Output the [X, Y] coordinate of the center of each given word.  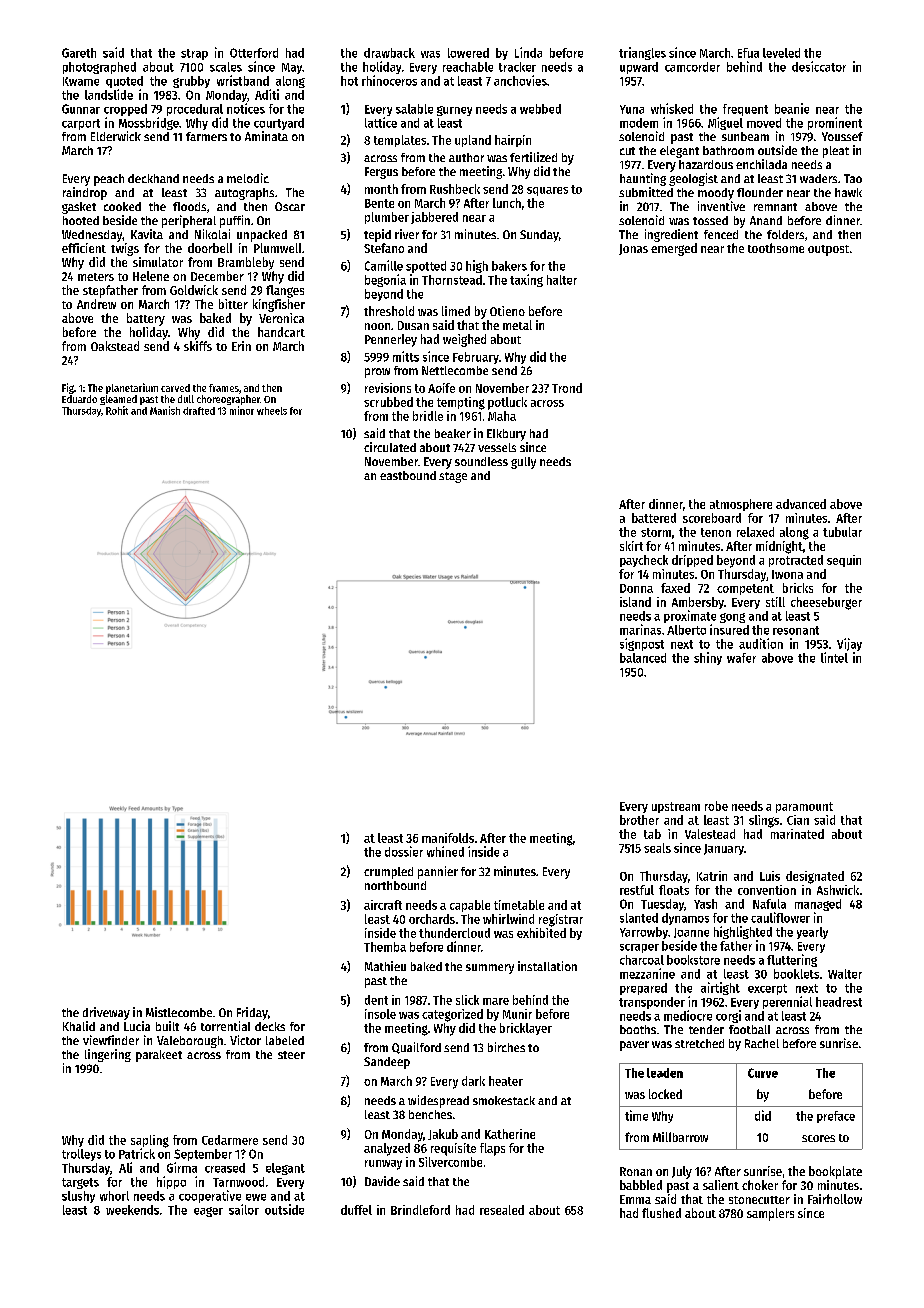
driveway [106, 1013]
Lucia [137, 1026]
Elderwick [116, 136]
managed [818, 905]
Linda [528, 52]
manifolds [448, 838]
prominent [835, 123]
